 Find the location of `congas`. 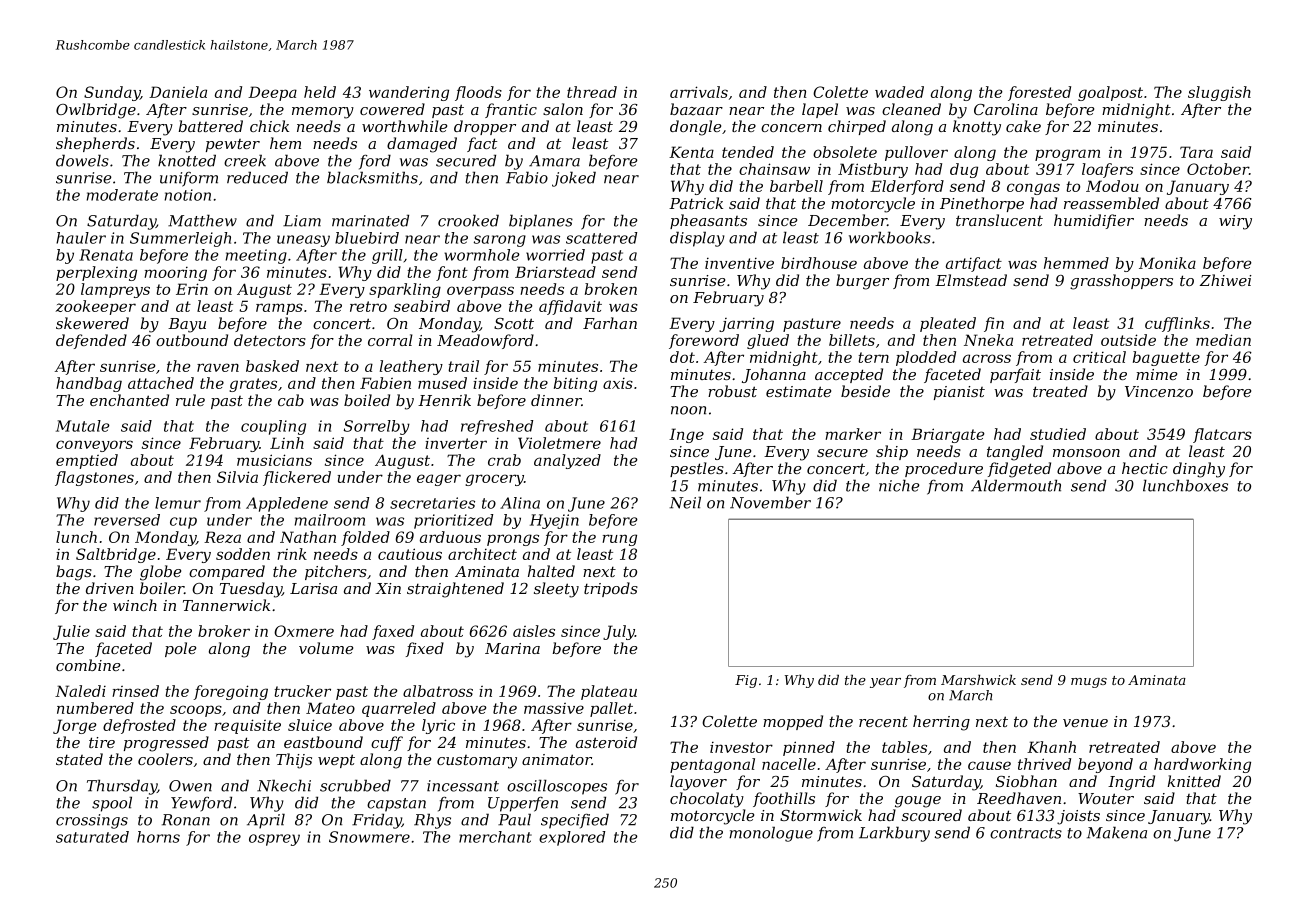

congas is located at coordinates (1033, 189).
